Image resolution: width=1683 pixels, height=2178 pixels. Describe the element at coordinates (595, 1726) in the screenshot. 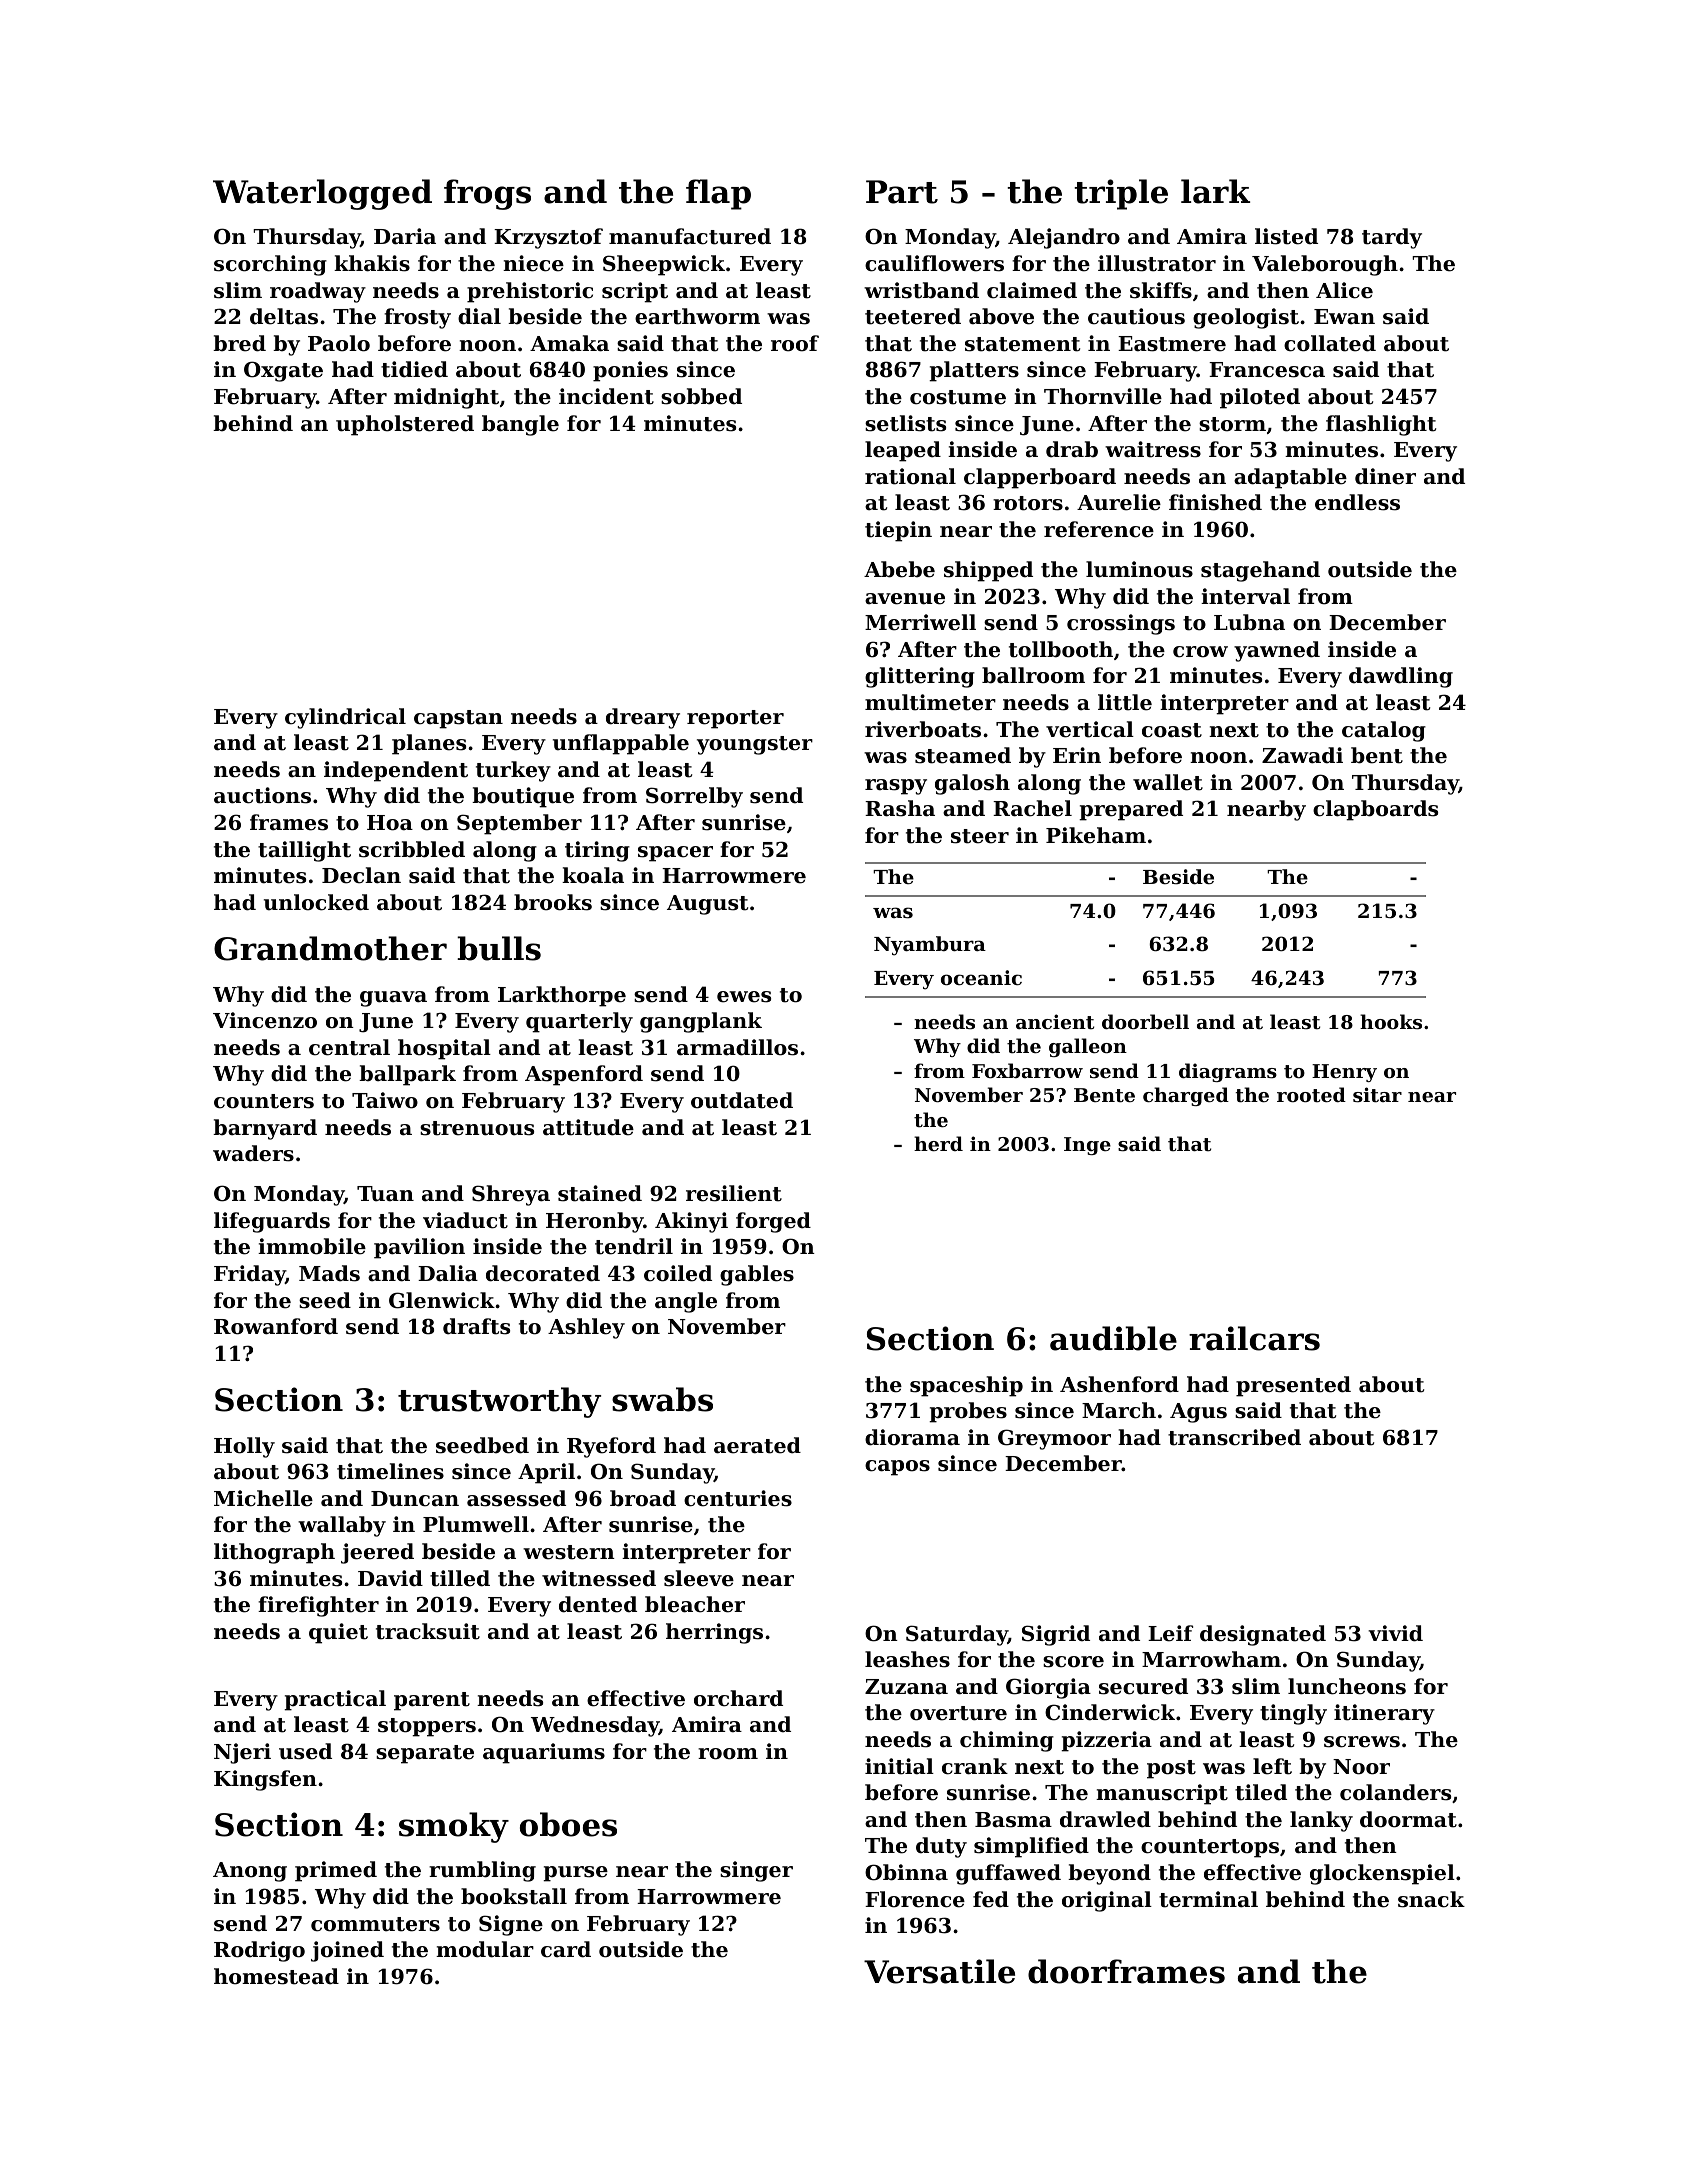

I see `Wednesday` at that location.
